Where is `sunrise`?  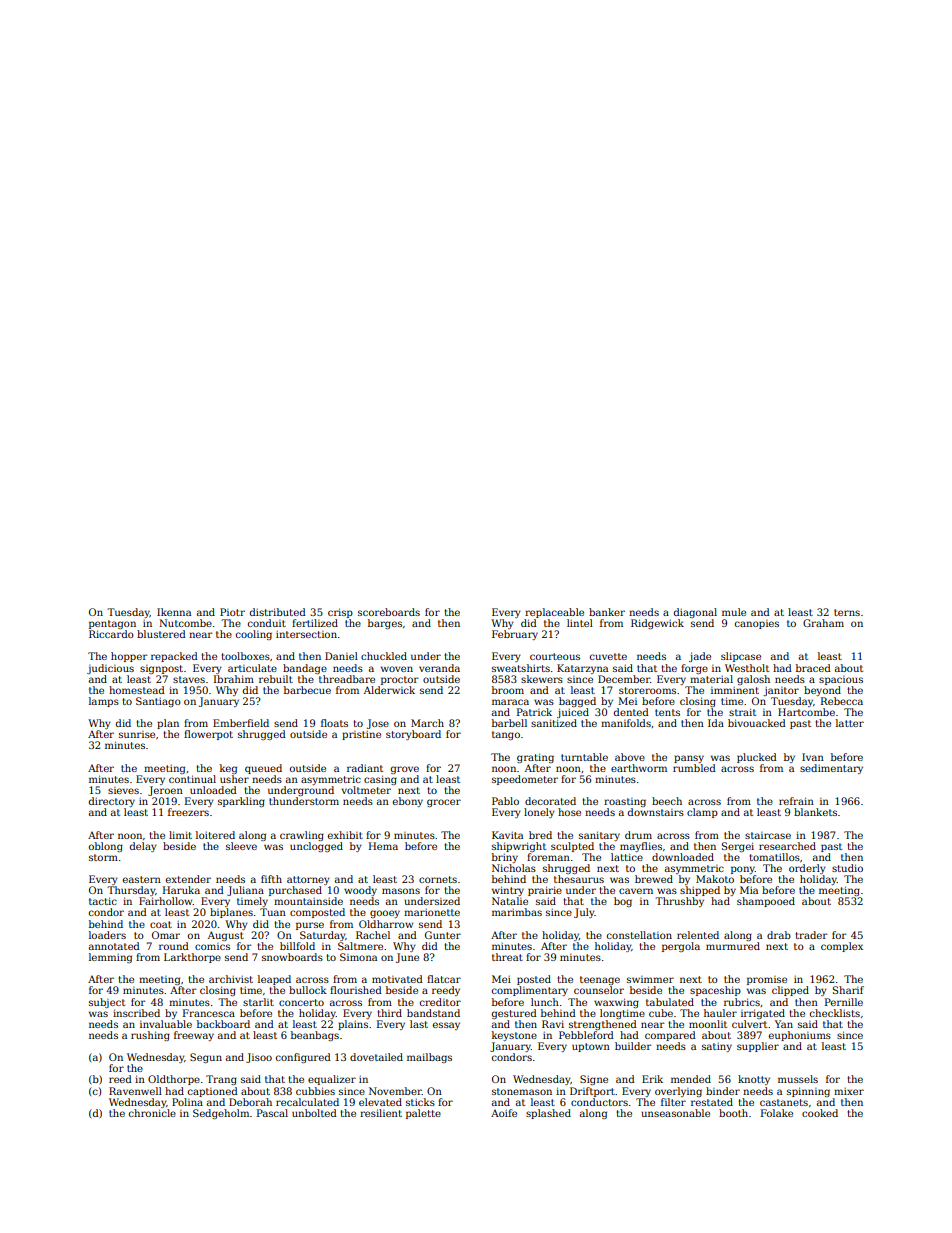
sunrise is located at coordinates (137, 734).
